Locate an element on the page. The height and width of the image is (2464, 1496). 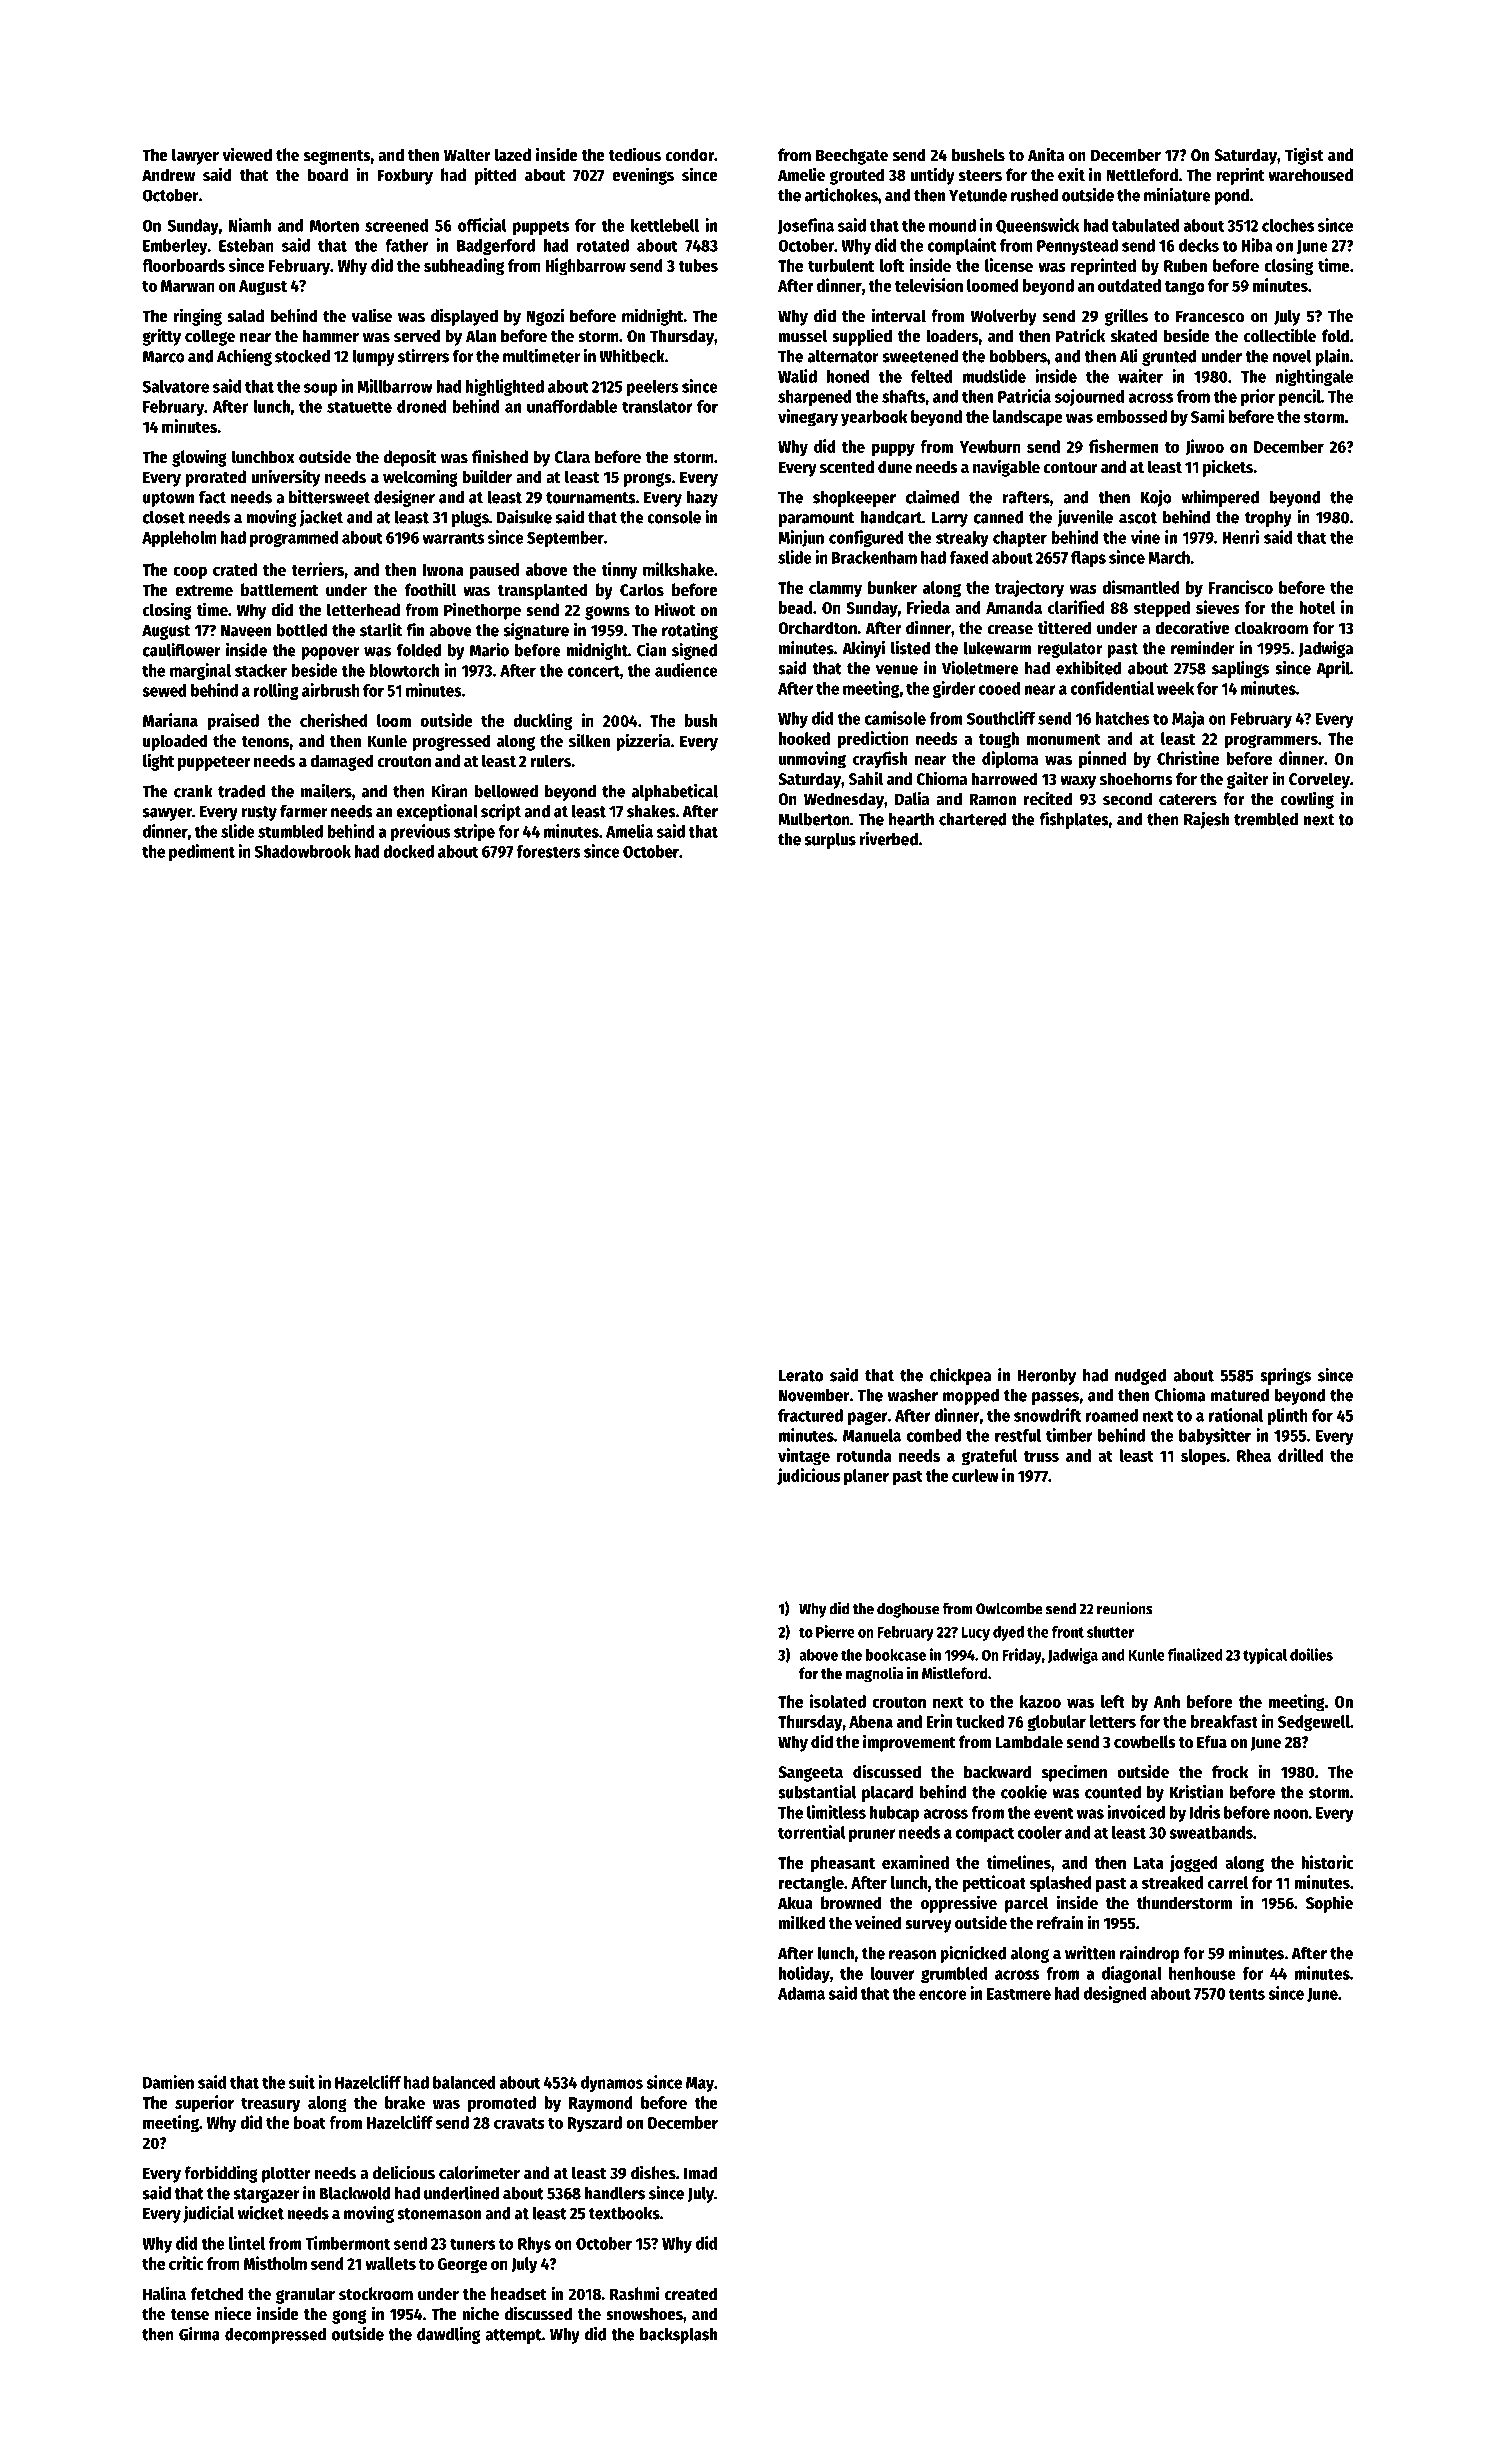
Shadowbrook is located at coordinates (303, 851).
